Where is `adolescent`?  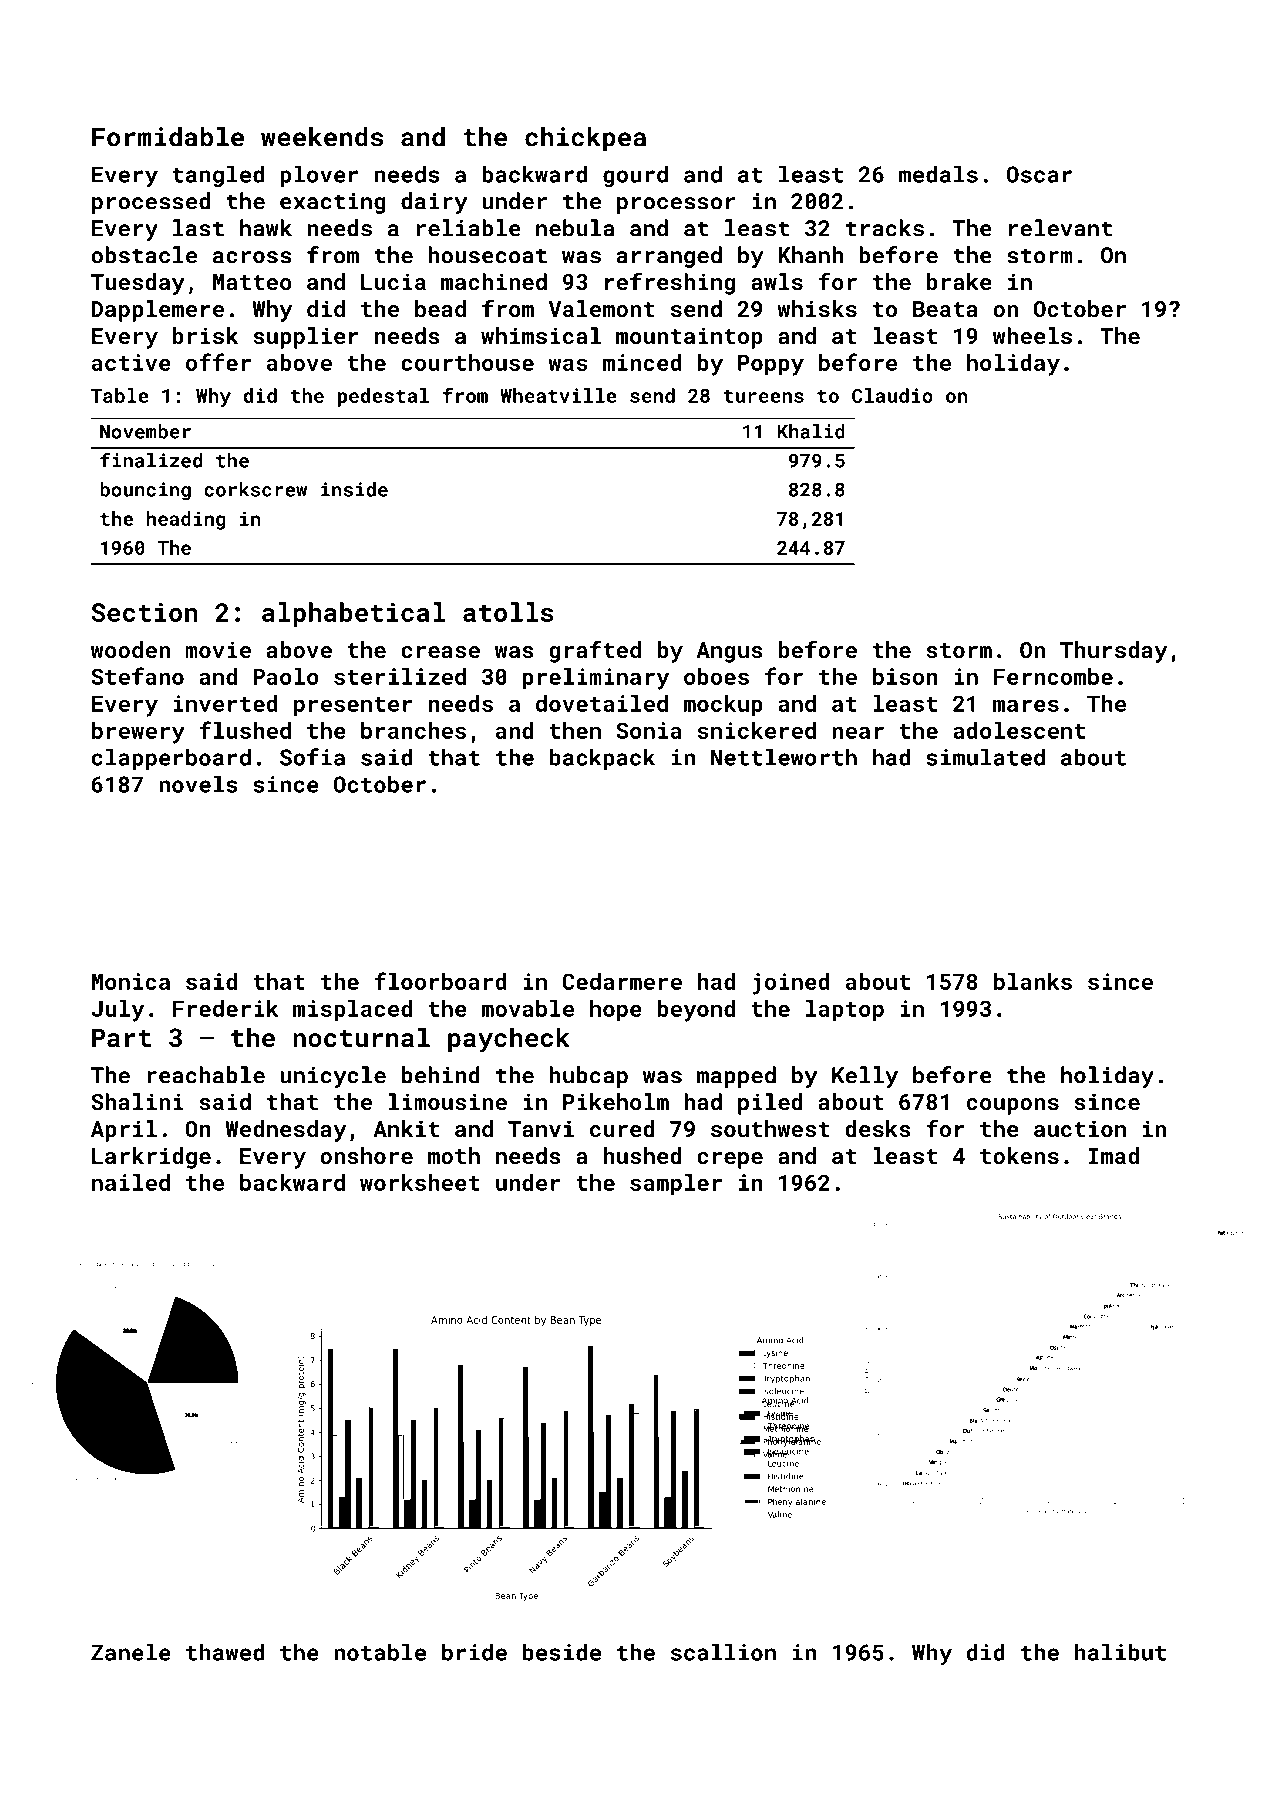
adolescent is located at coordinates (1019, 730).
